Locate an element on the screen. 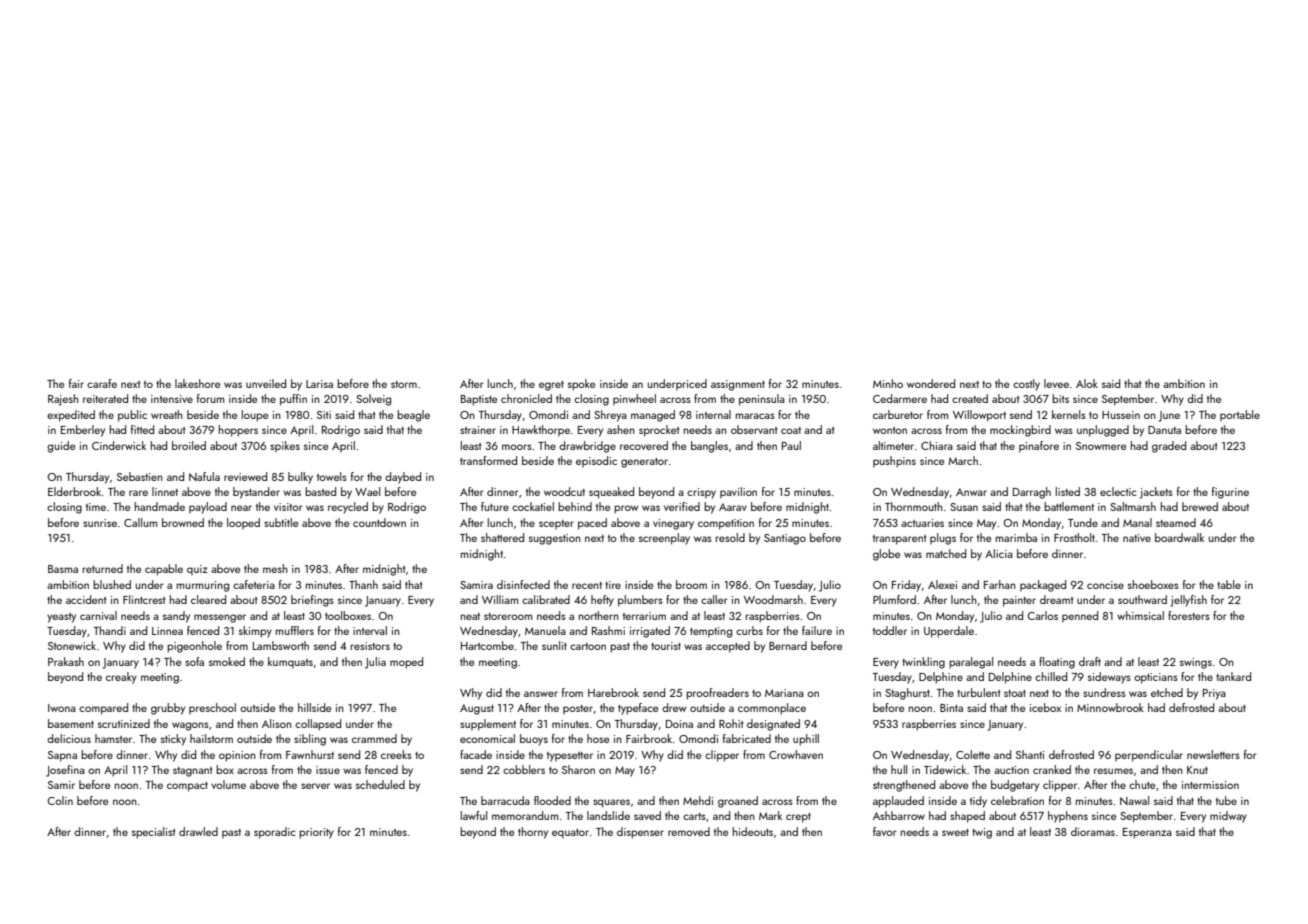 The height and width of the screenshot is (924, 1308). boardwalk is located at coordinates (1179, 537).
